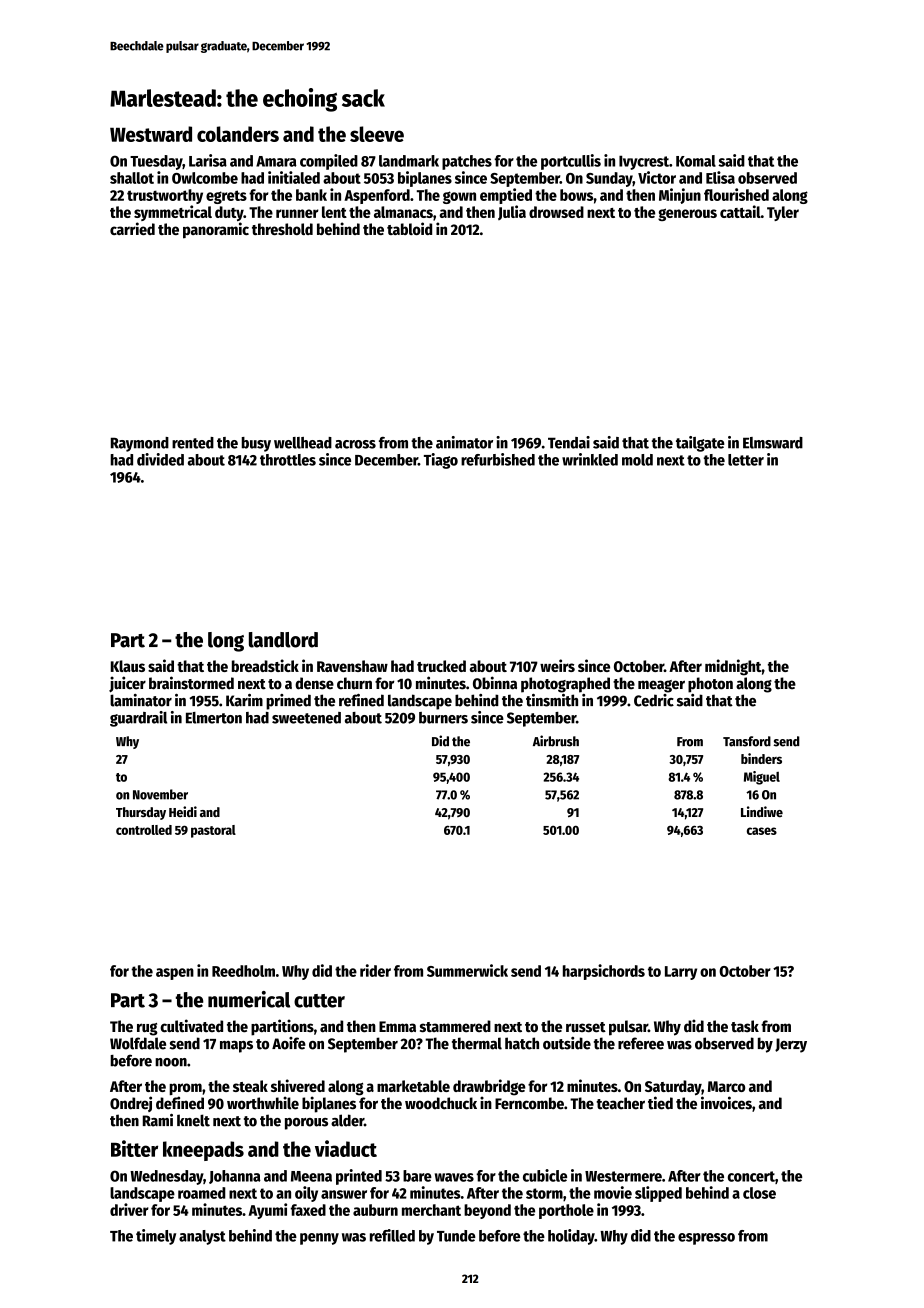  I want to click on landlord, so click(283, 640).
